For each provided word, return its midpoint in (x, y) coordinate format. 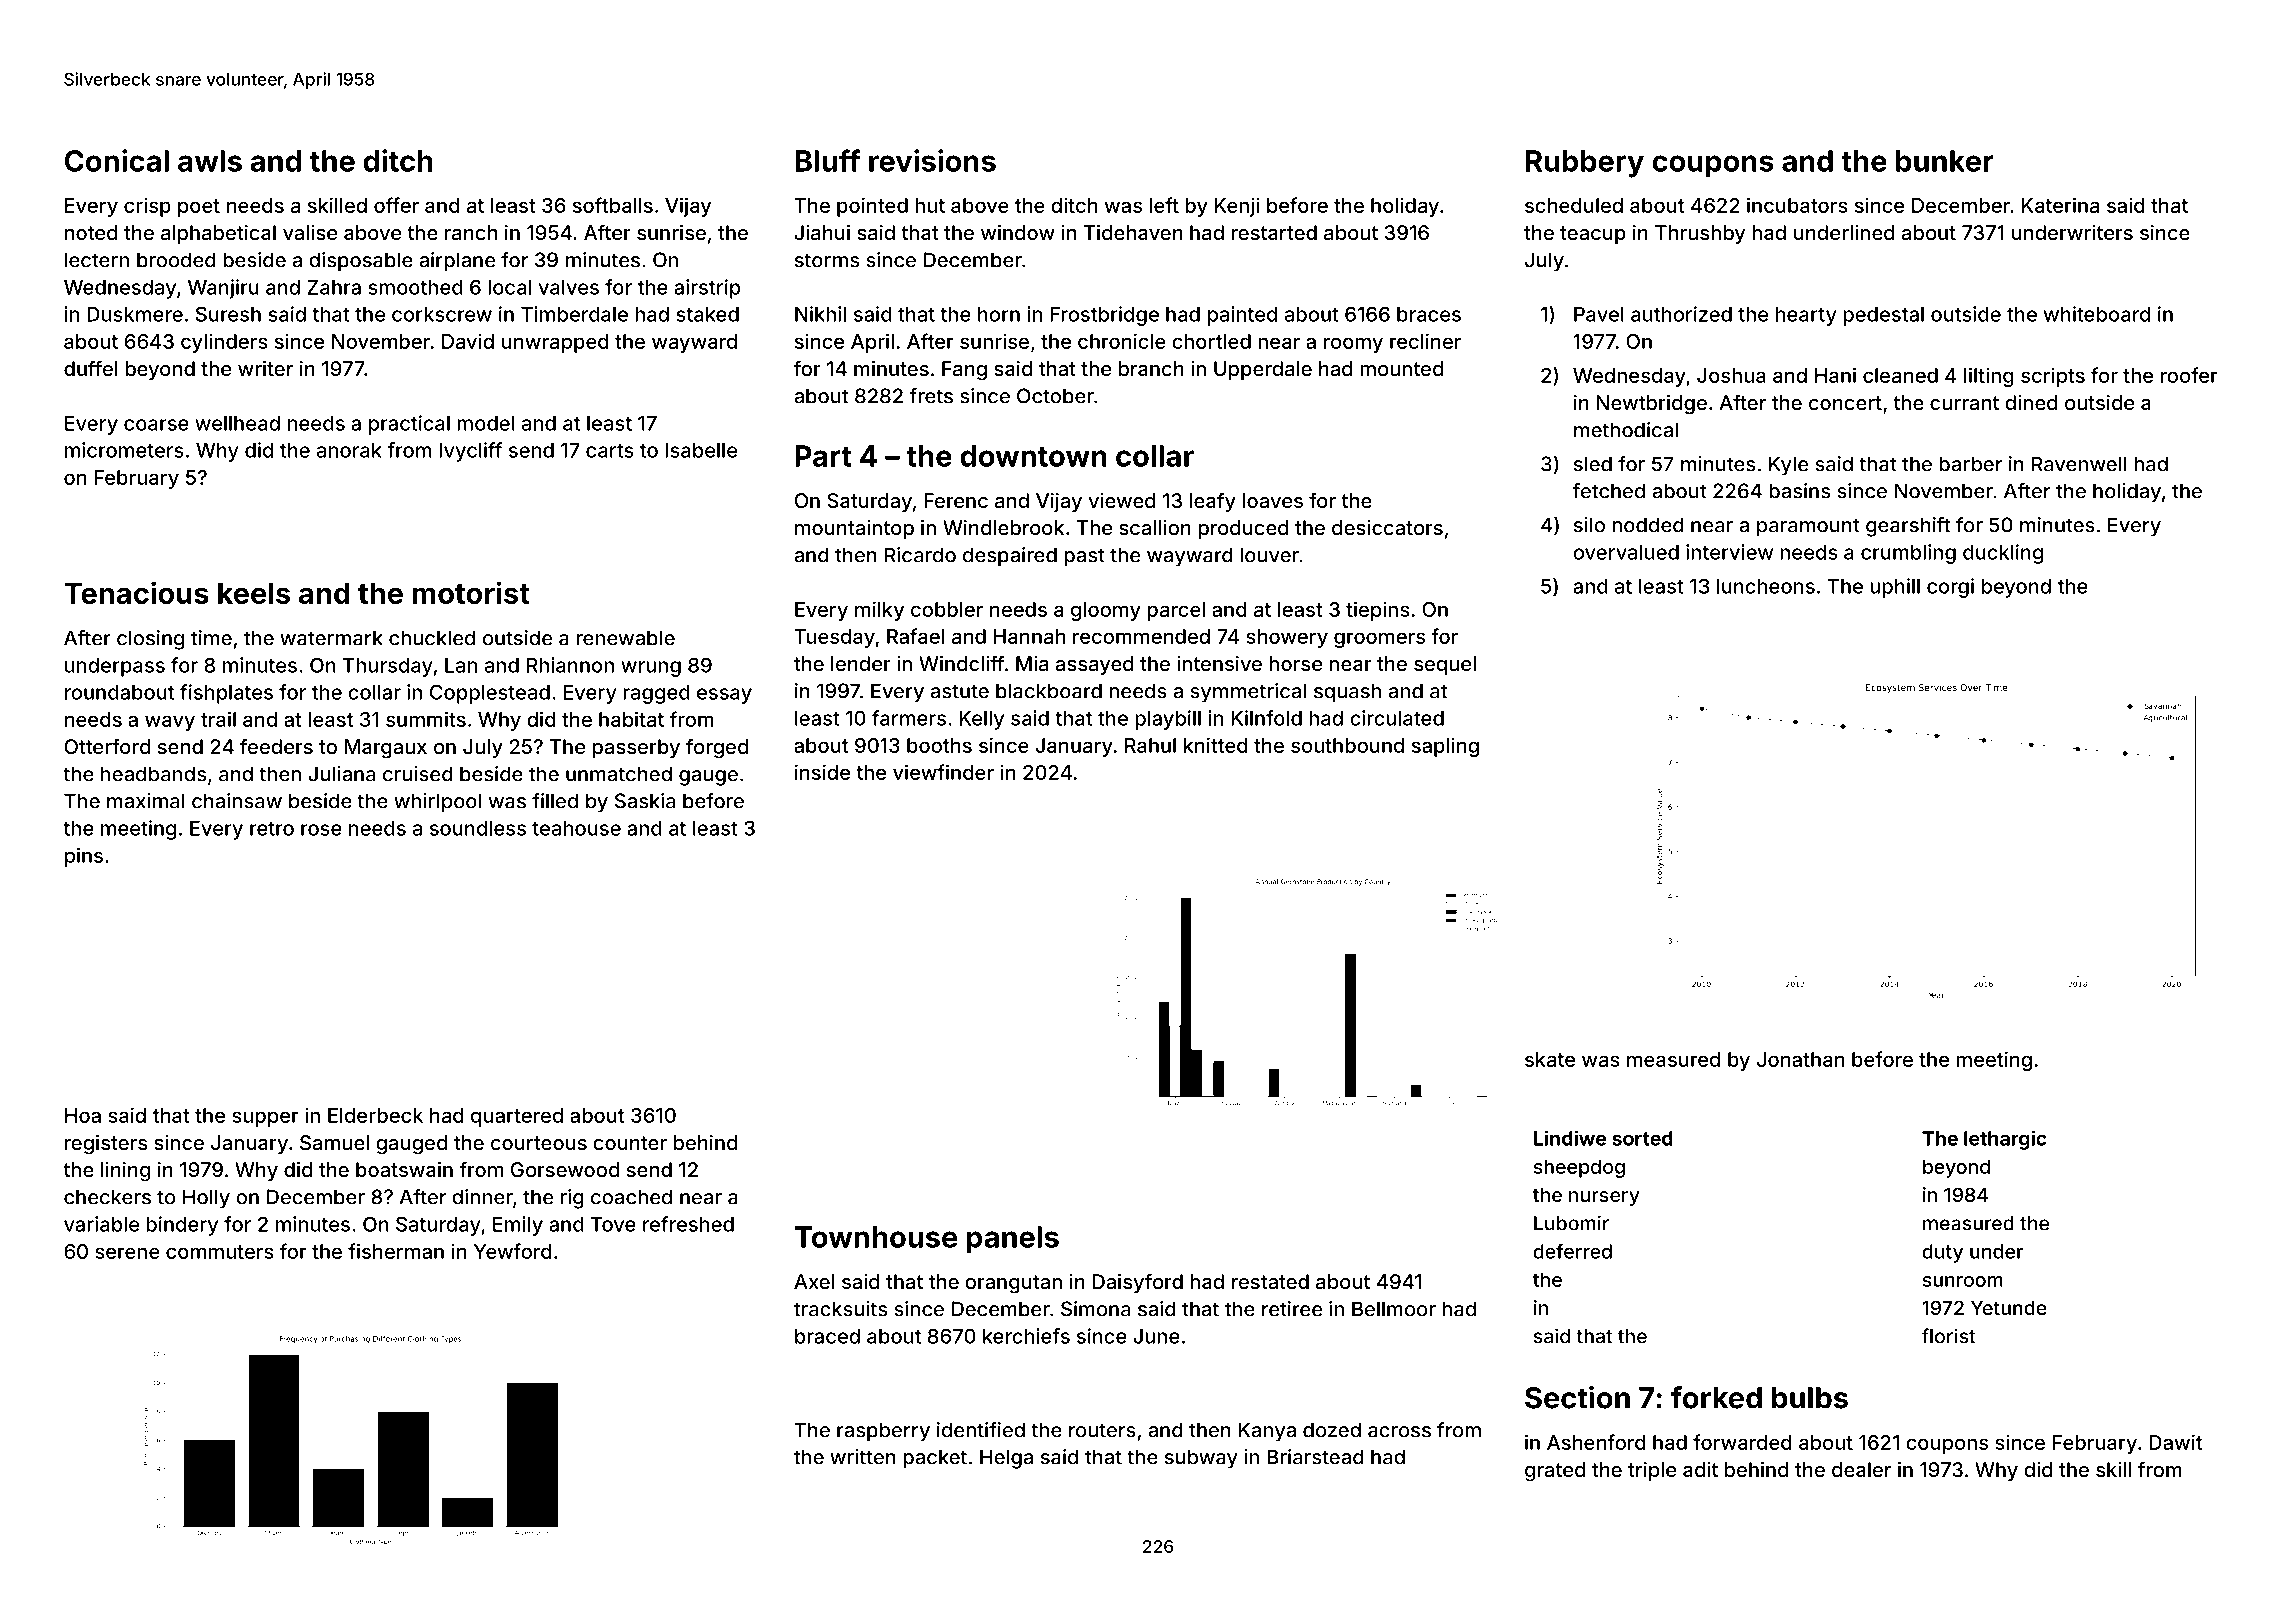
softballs (613, 205)
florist (1948, 1336)
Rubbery (1585, 164)
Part (823, 456)
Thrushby (1700, 234)
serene (127, 1253)
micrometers (124, 450)
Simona (1095, 1309)
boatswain (404, 1169)
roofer (2189, 375)
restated (1270, 1281)
